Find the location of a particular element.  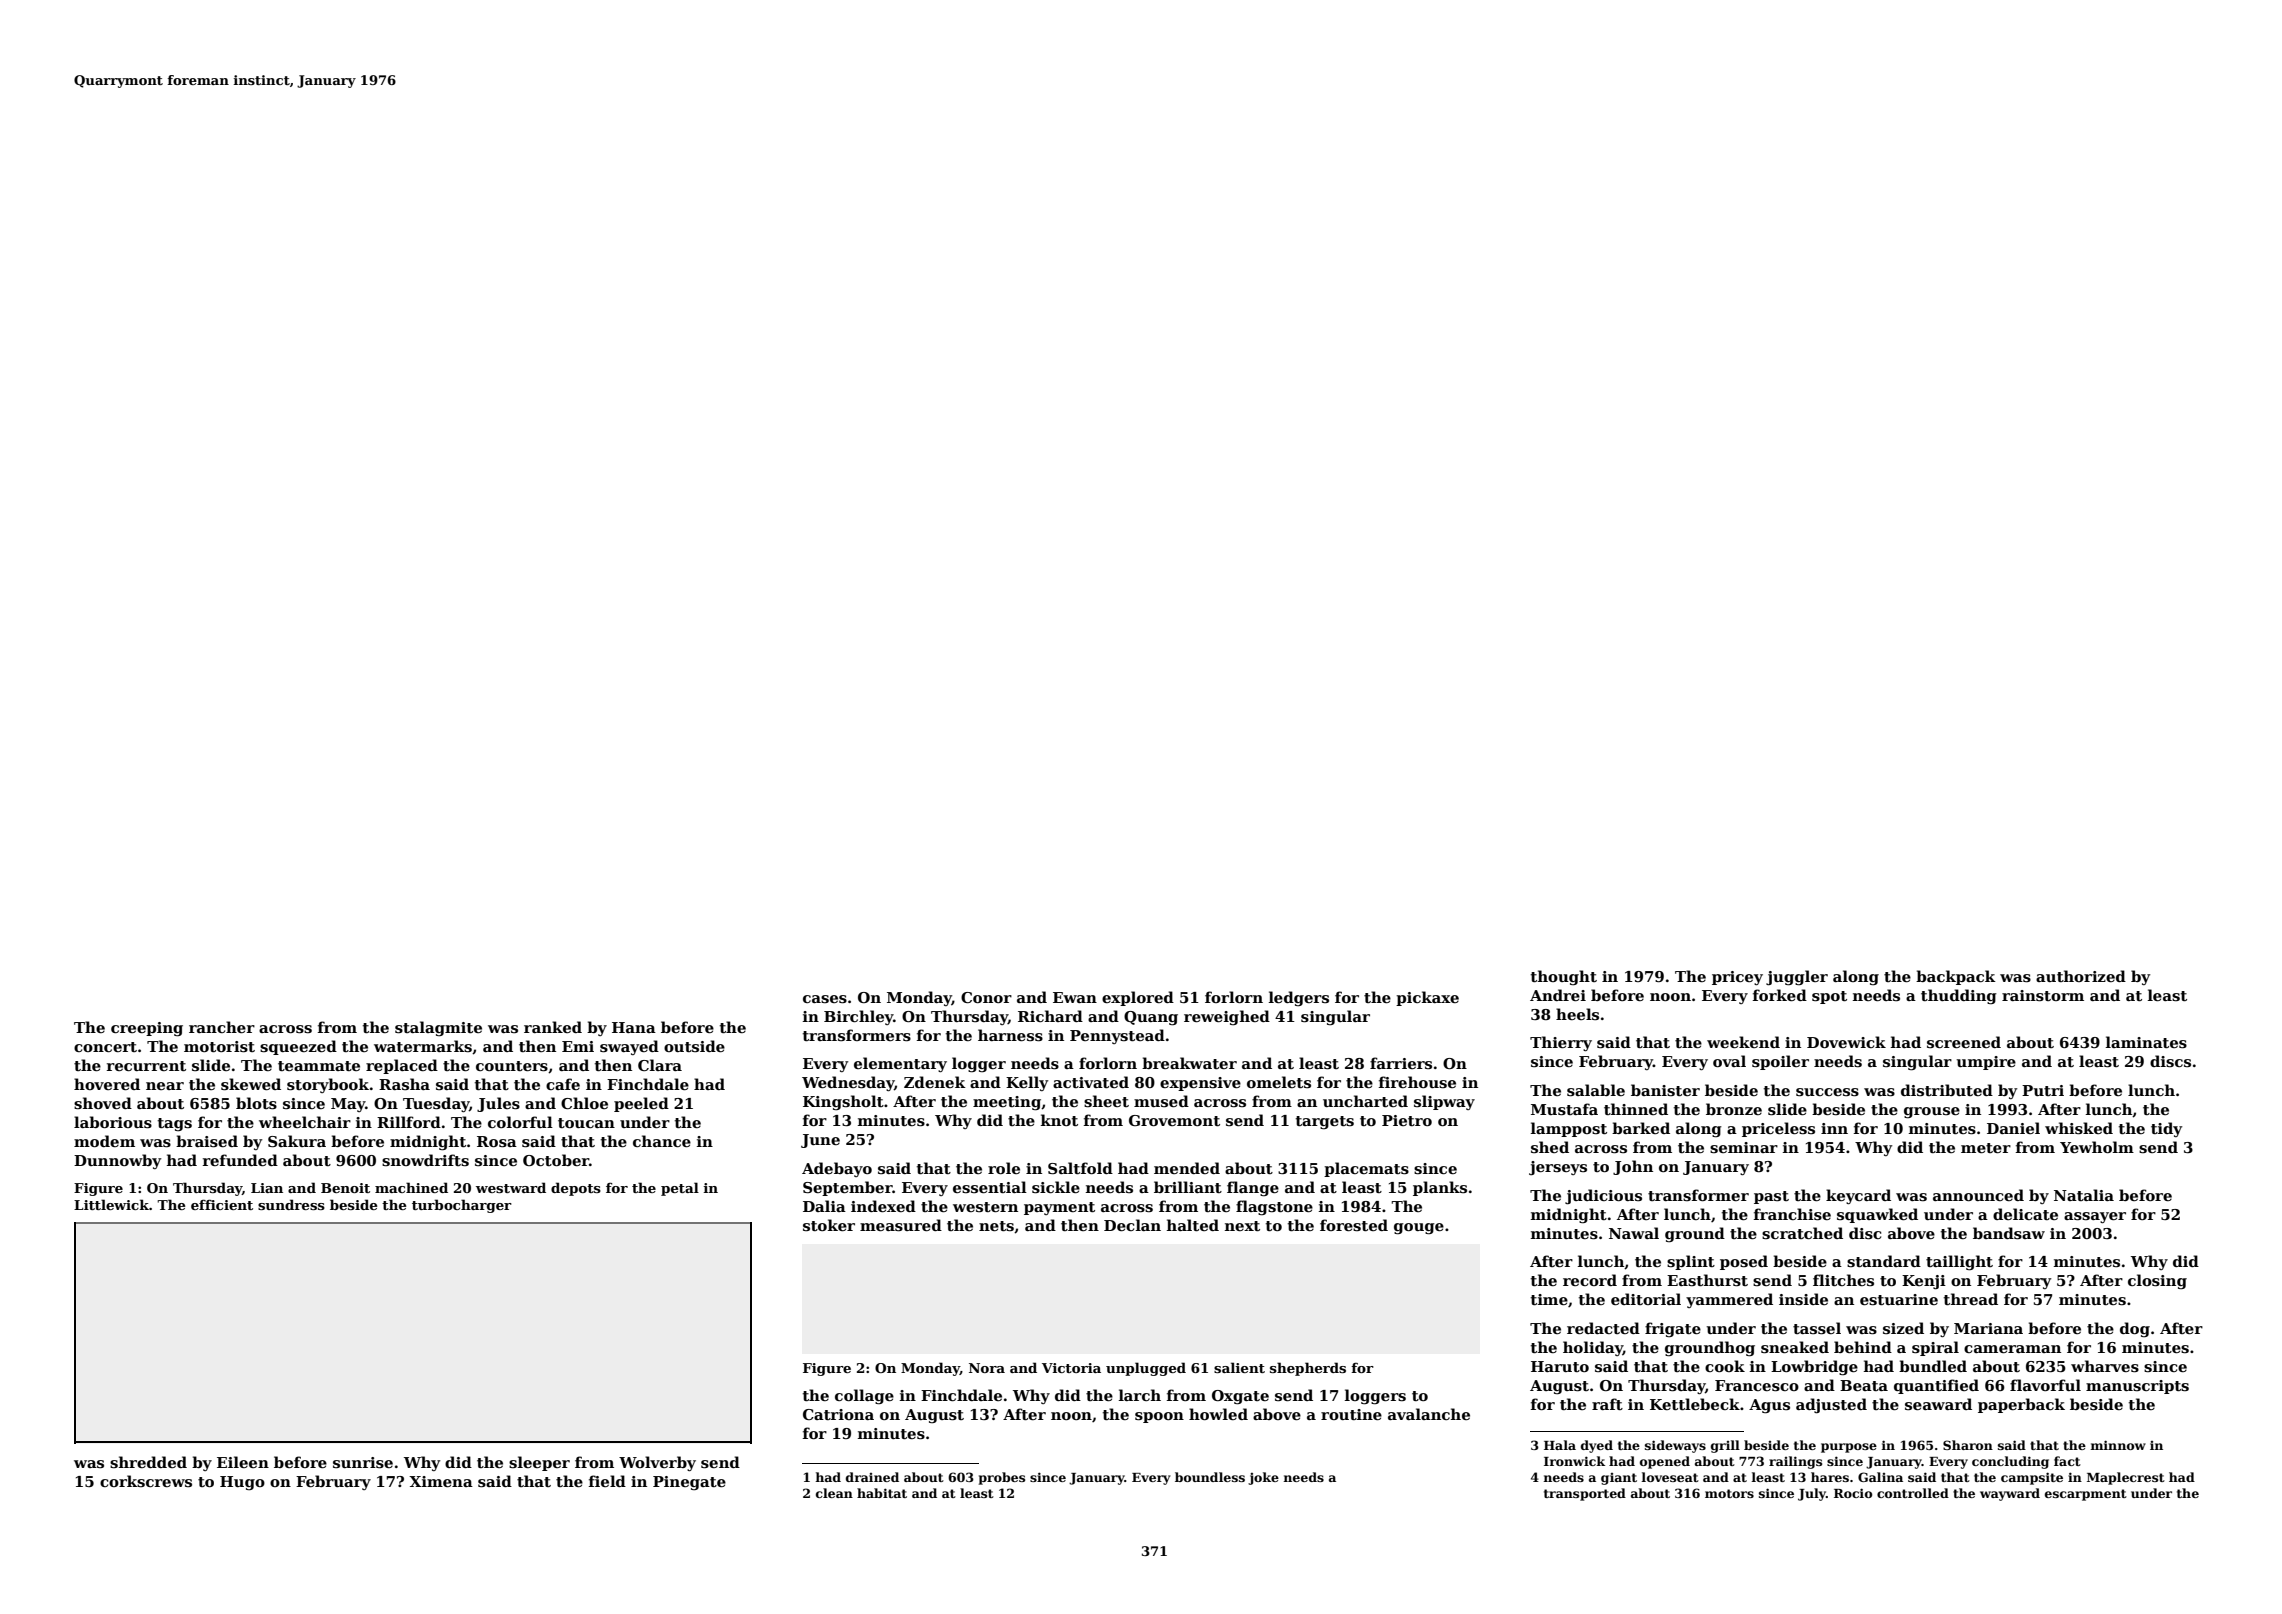

spoon is located at coordinates (1159, 1417).
